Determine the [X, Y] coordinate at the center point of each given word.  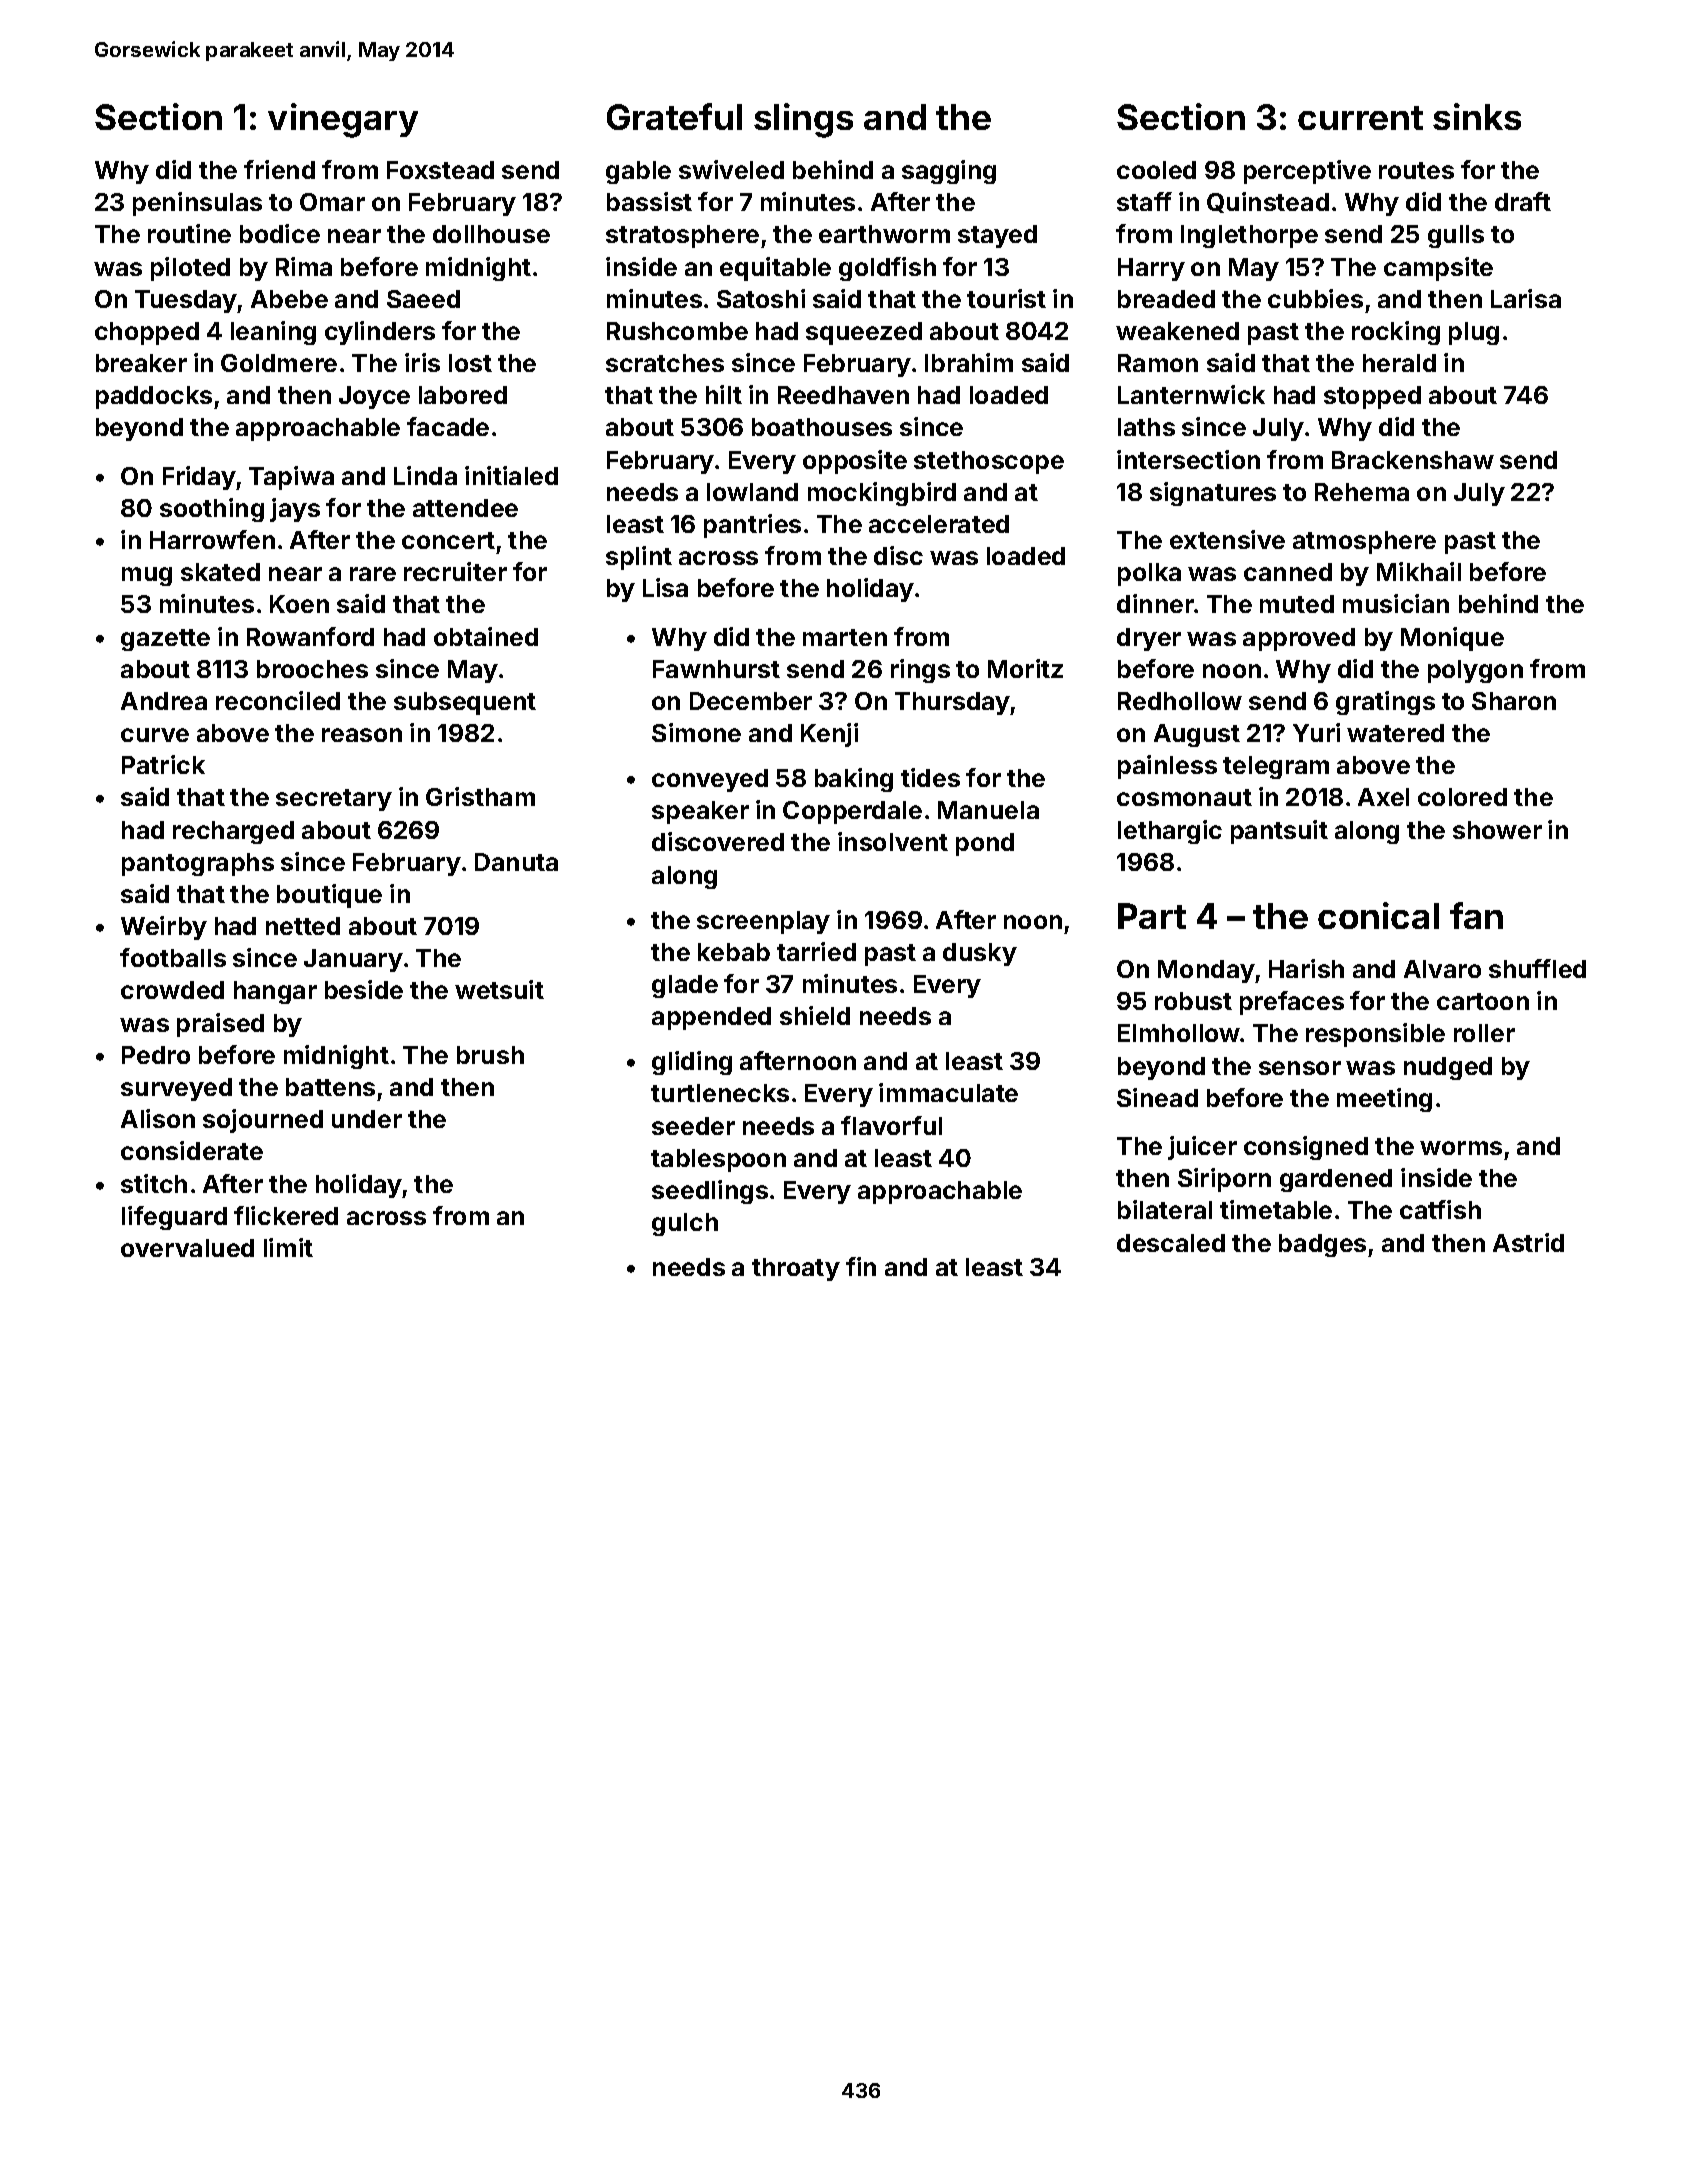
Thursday [953, 703]
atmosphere [1364, 542]
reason [362, 735]
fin [861, 1266]
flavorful [891, 1125]
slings [803, 120]
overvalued [187, 1248]
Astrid [1528, 1242]
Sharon [1514, 701]
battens [330, 1087]
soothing [212, 510]
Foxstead [440, 170]
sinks [1477, 116]
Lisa [665, 587]
